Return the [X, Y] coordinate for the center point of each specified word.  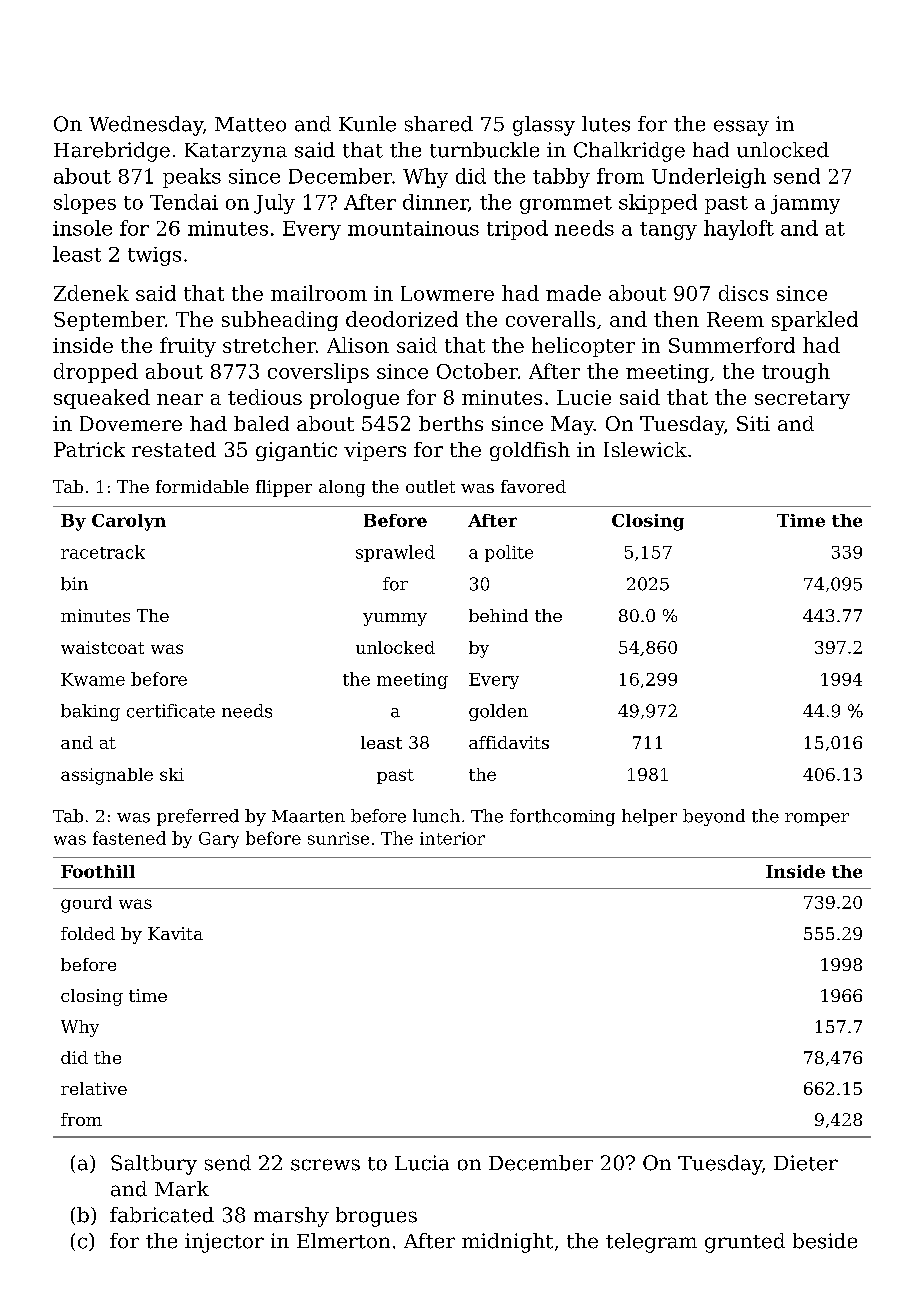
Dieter [806, 1163]
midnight [507, 1243]
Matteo [250, 124]
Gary [219, 840]
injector [224, 1243]
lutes [606, 124]
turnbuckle [484, 150]
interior [452, 838]
